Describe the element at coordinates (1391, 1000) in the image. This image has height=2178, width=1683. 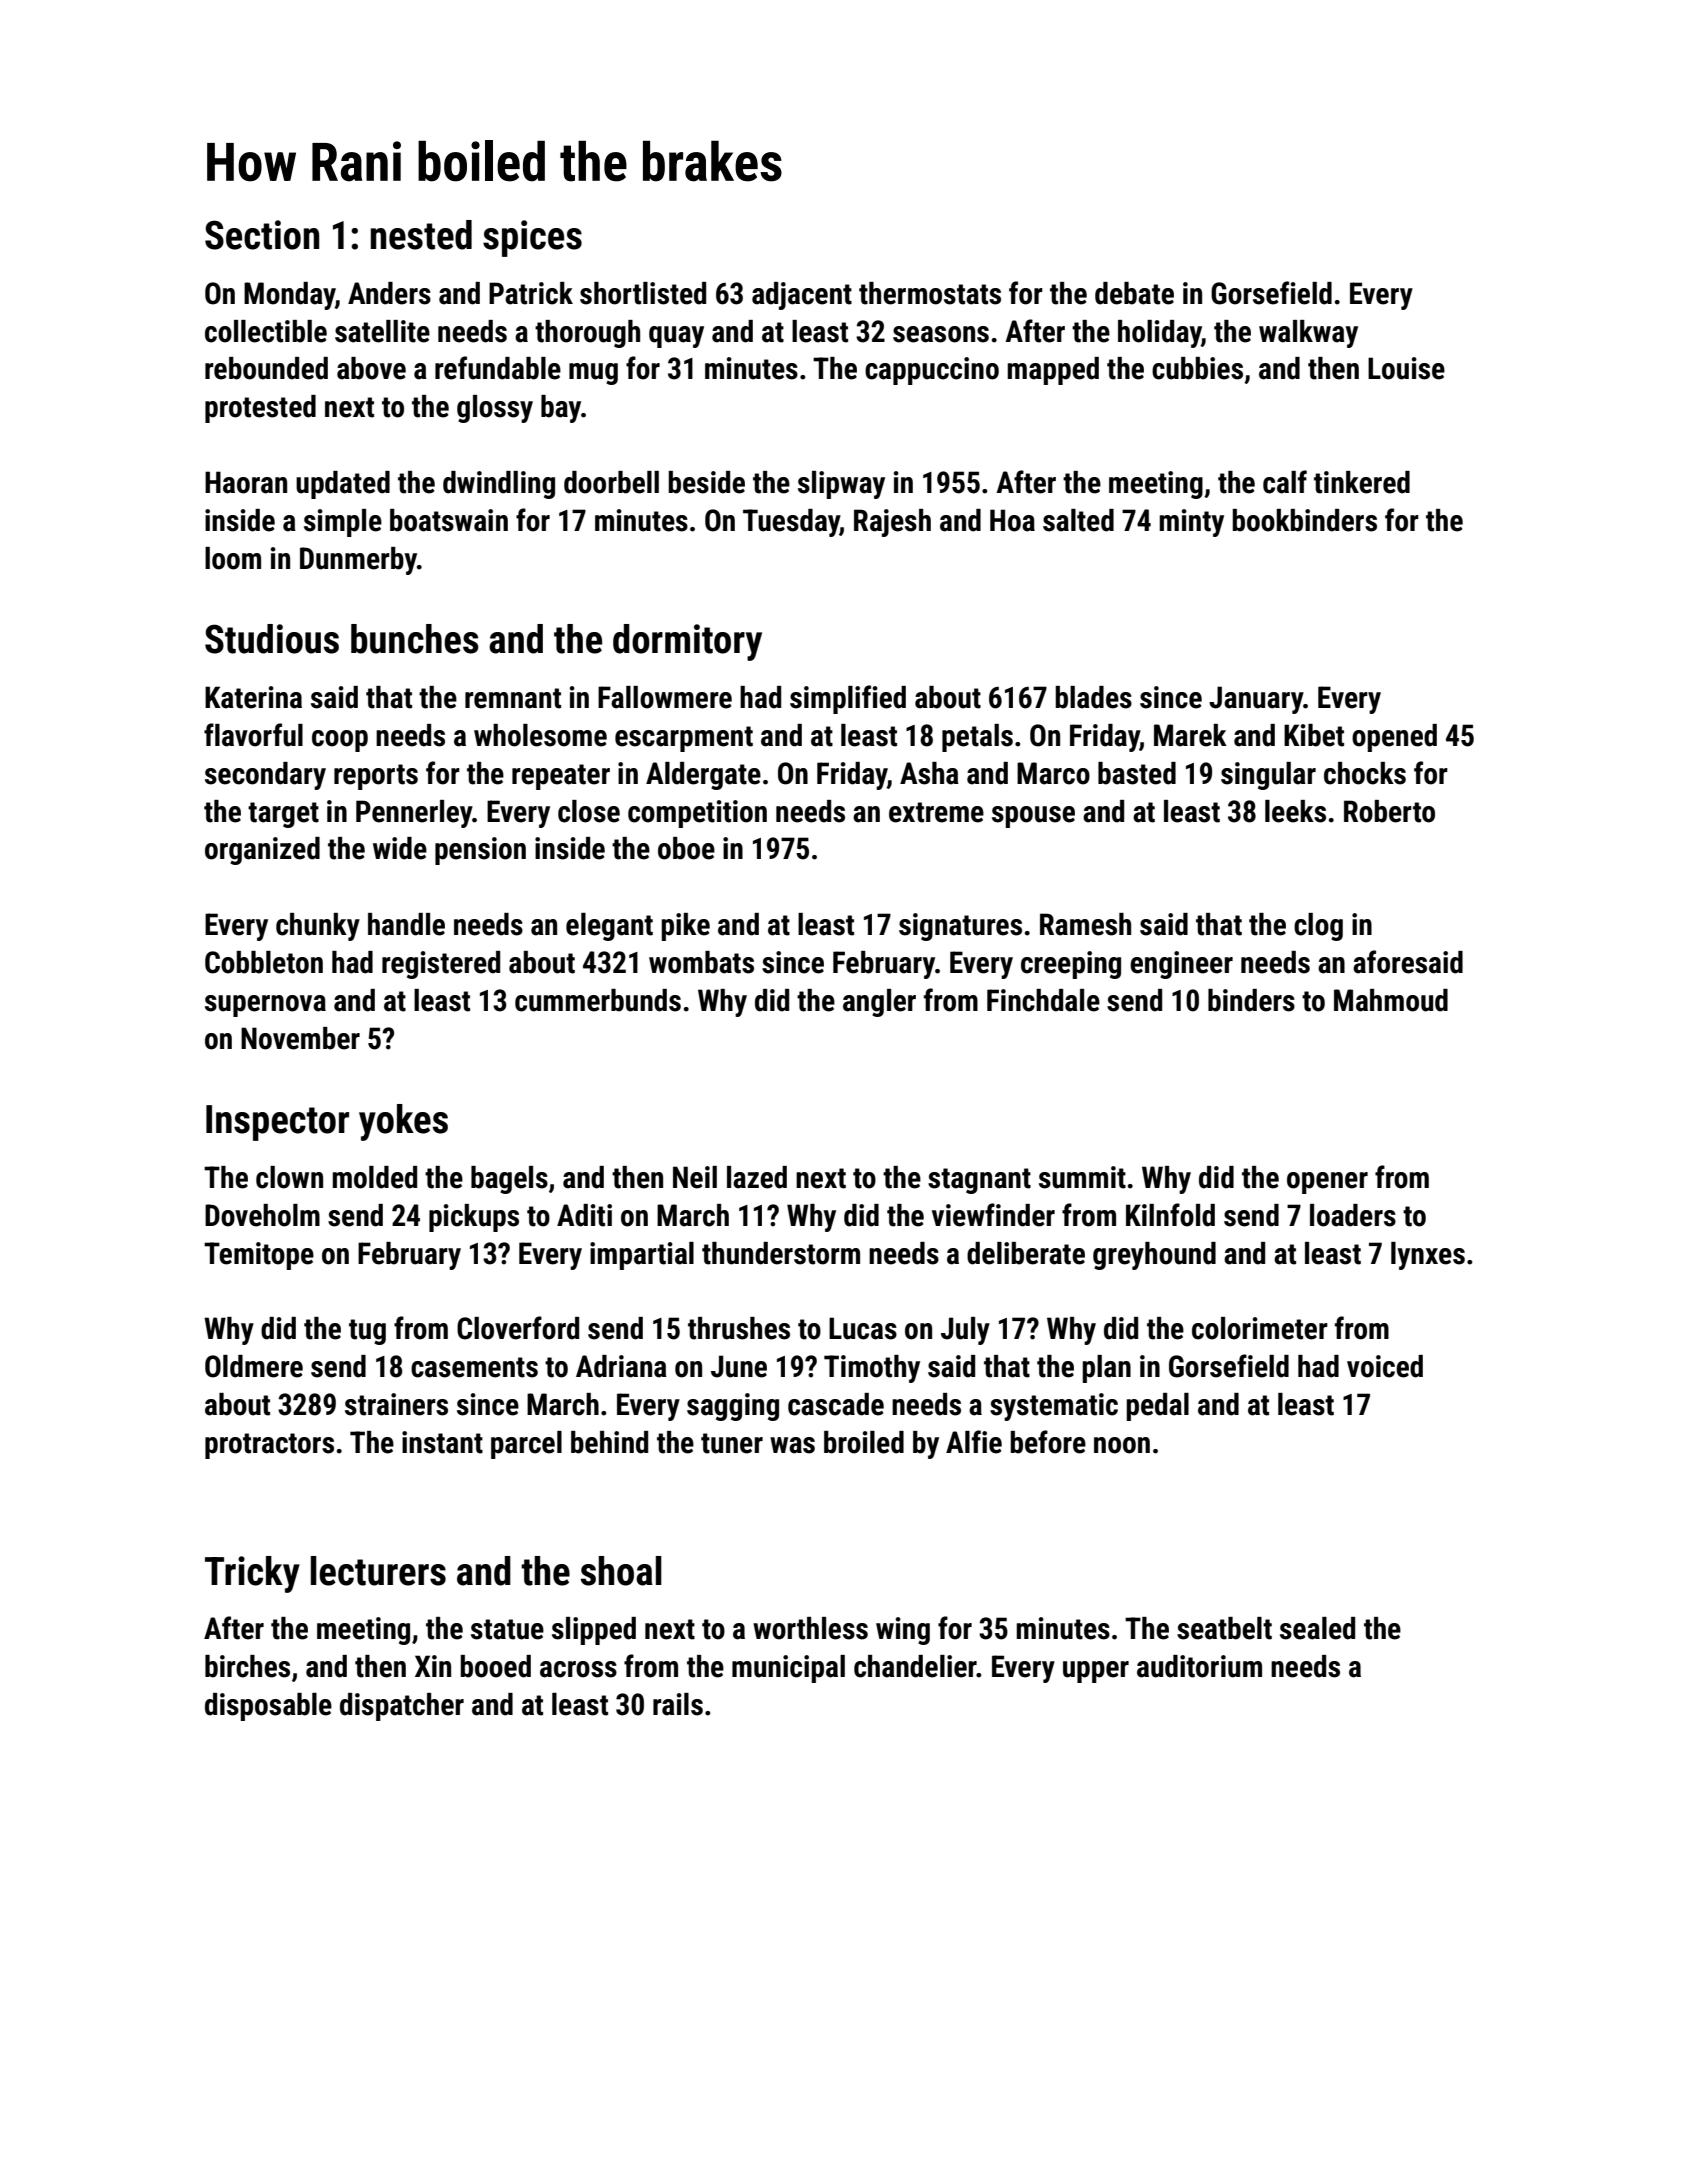
I see `Mahmoud` at that location.
